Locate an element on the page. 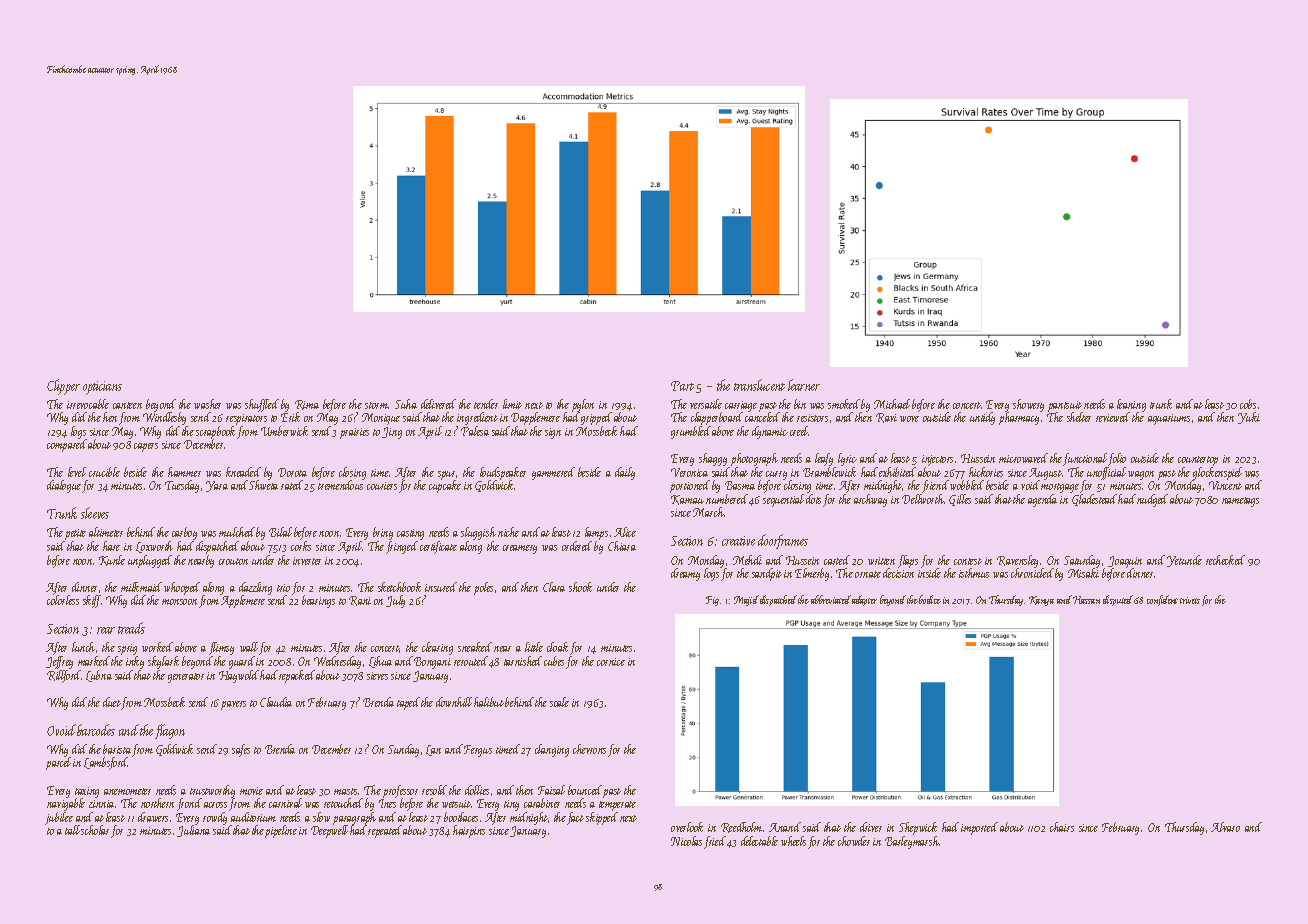 The width and height of the page is (1308, 924). Alvaro is located at coordinates (1225, 827).
